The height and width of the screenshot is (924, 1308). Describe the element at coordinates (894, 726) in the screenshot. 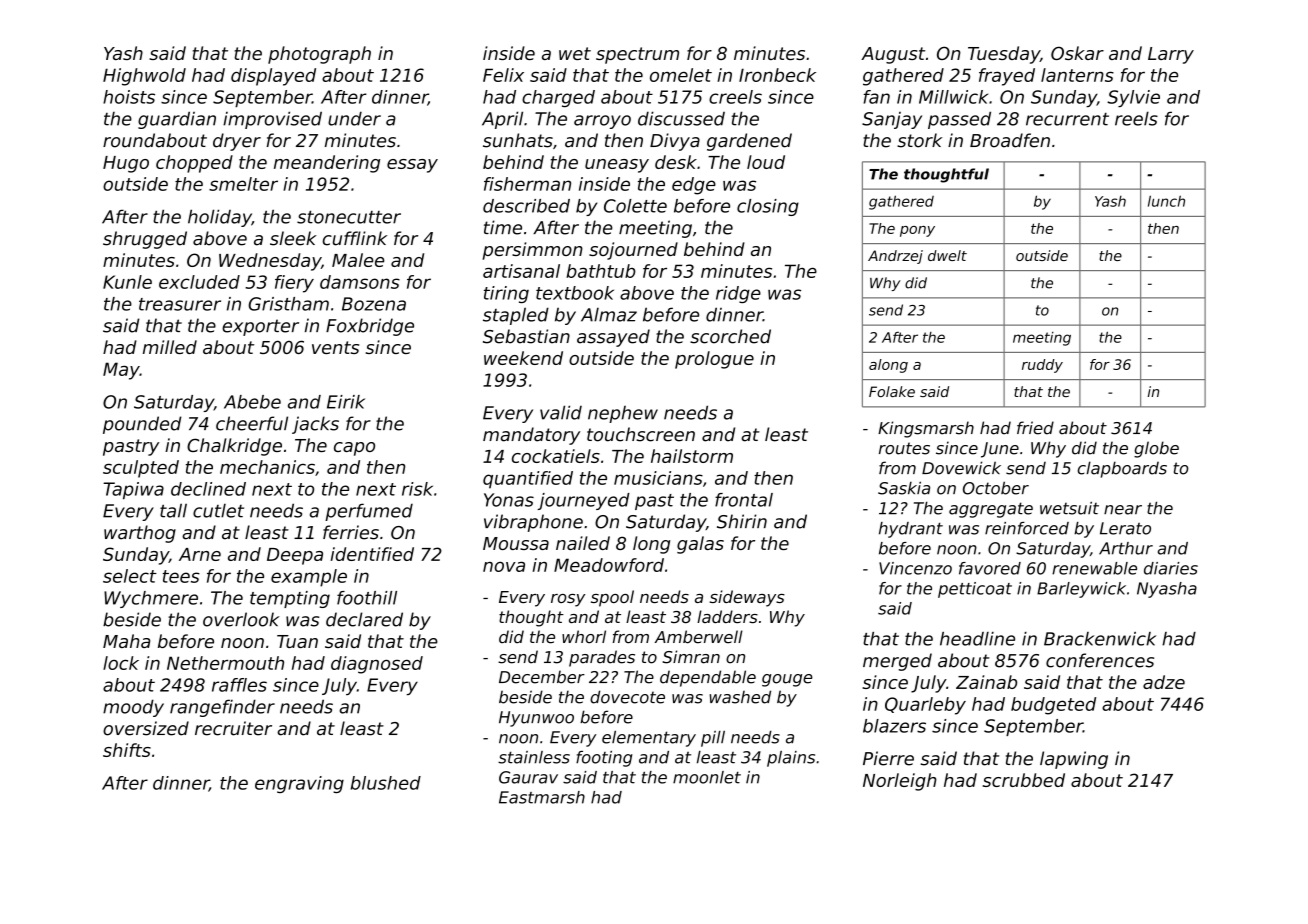

I see `blazers` at that location.
